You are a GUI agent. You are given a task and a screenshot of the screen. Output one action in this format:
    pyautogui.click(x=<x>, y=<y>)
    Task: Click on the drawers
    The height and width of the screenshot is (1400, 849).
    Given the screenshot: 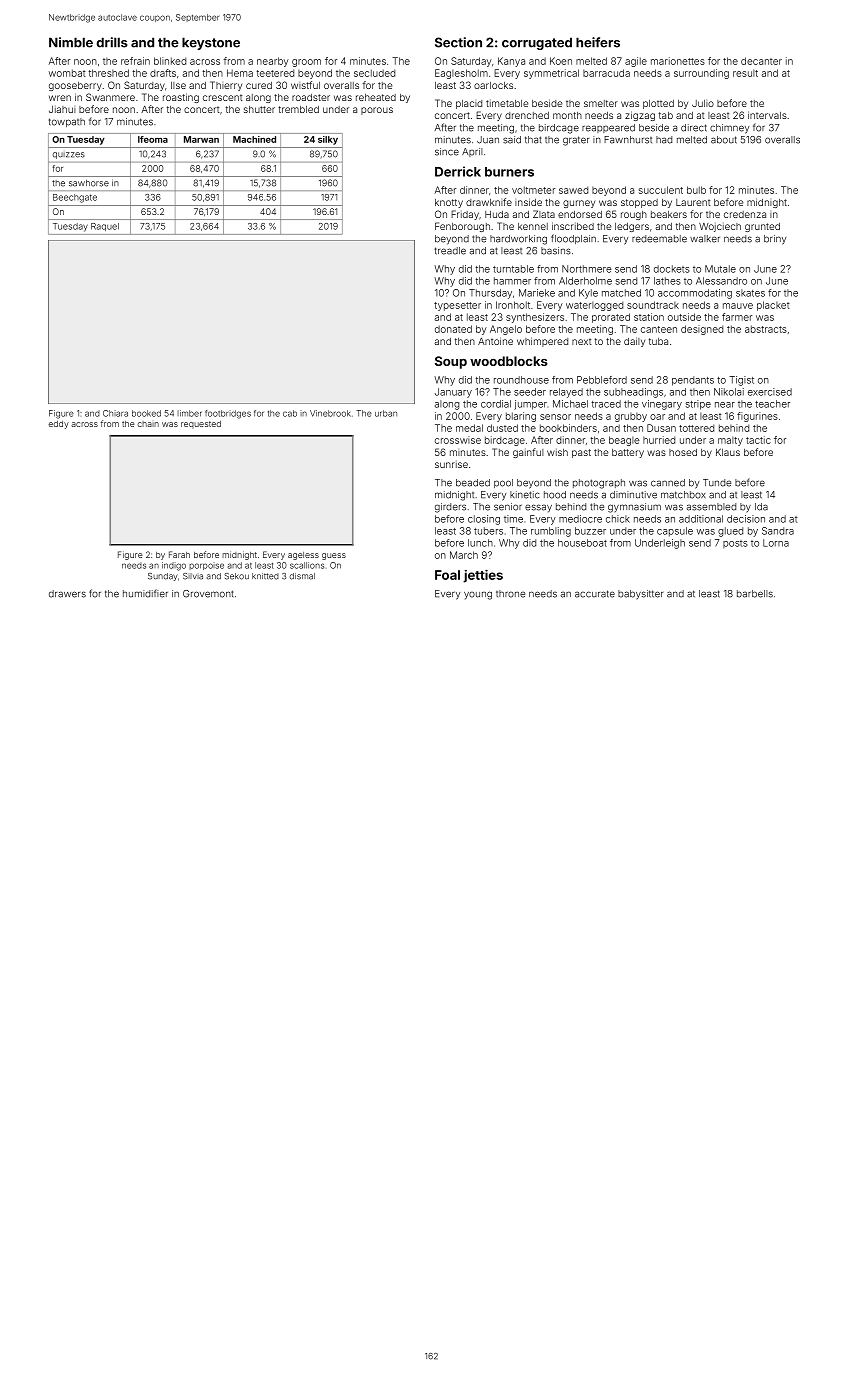 What is the action you would take?
    pyautogui.click(x=67, y=594)
